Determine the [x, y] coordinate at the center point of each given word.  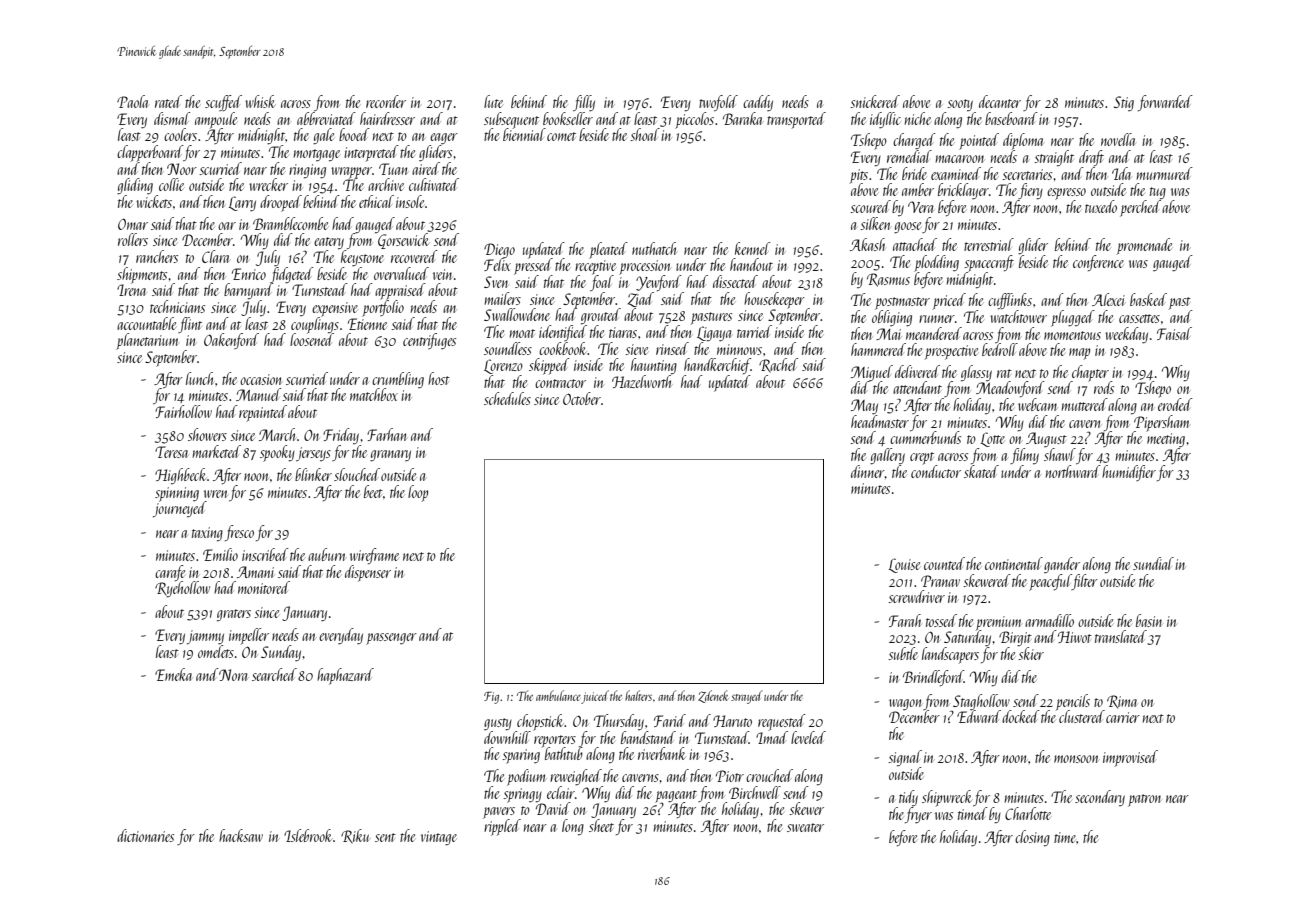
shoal [645, 134]
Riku [355, 836]
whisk [260, 101]
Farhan [386, 434]
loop [418, 493]
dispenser [368, 573]
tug [1158, 193]
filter [1085, 582]
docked [1021, 716]
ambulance [558, 695]
